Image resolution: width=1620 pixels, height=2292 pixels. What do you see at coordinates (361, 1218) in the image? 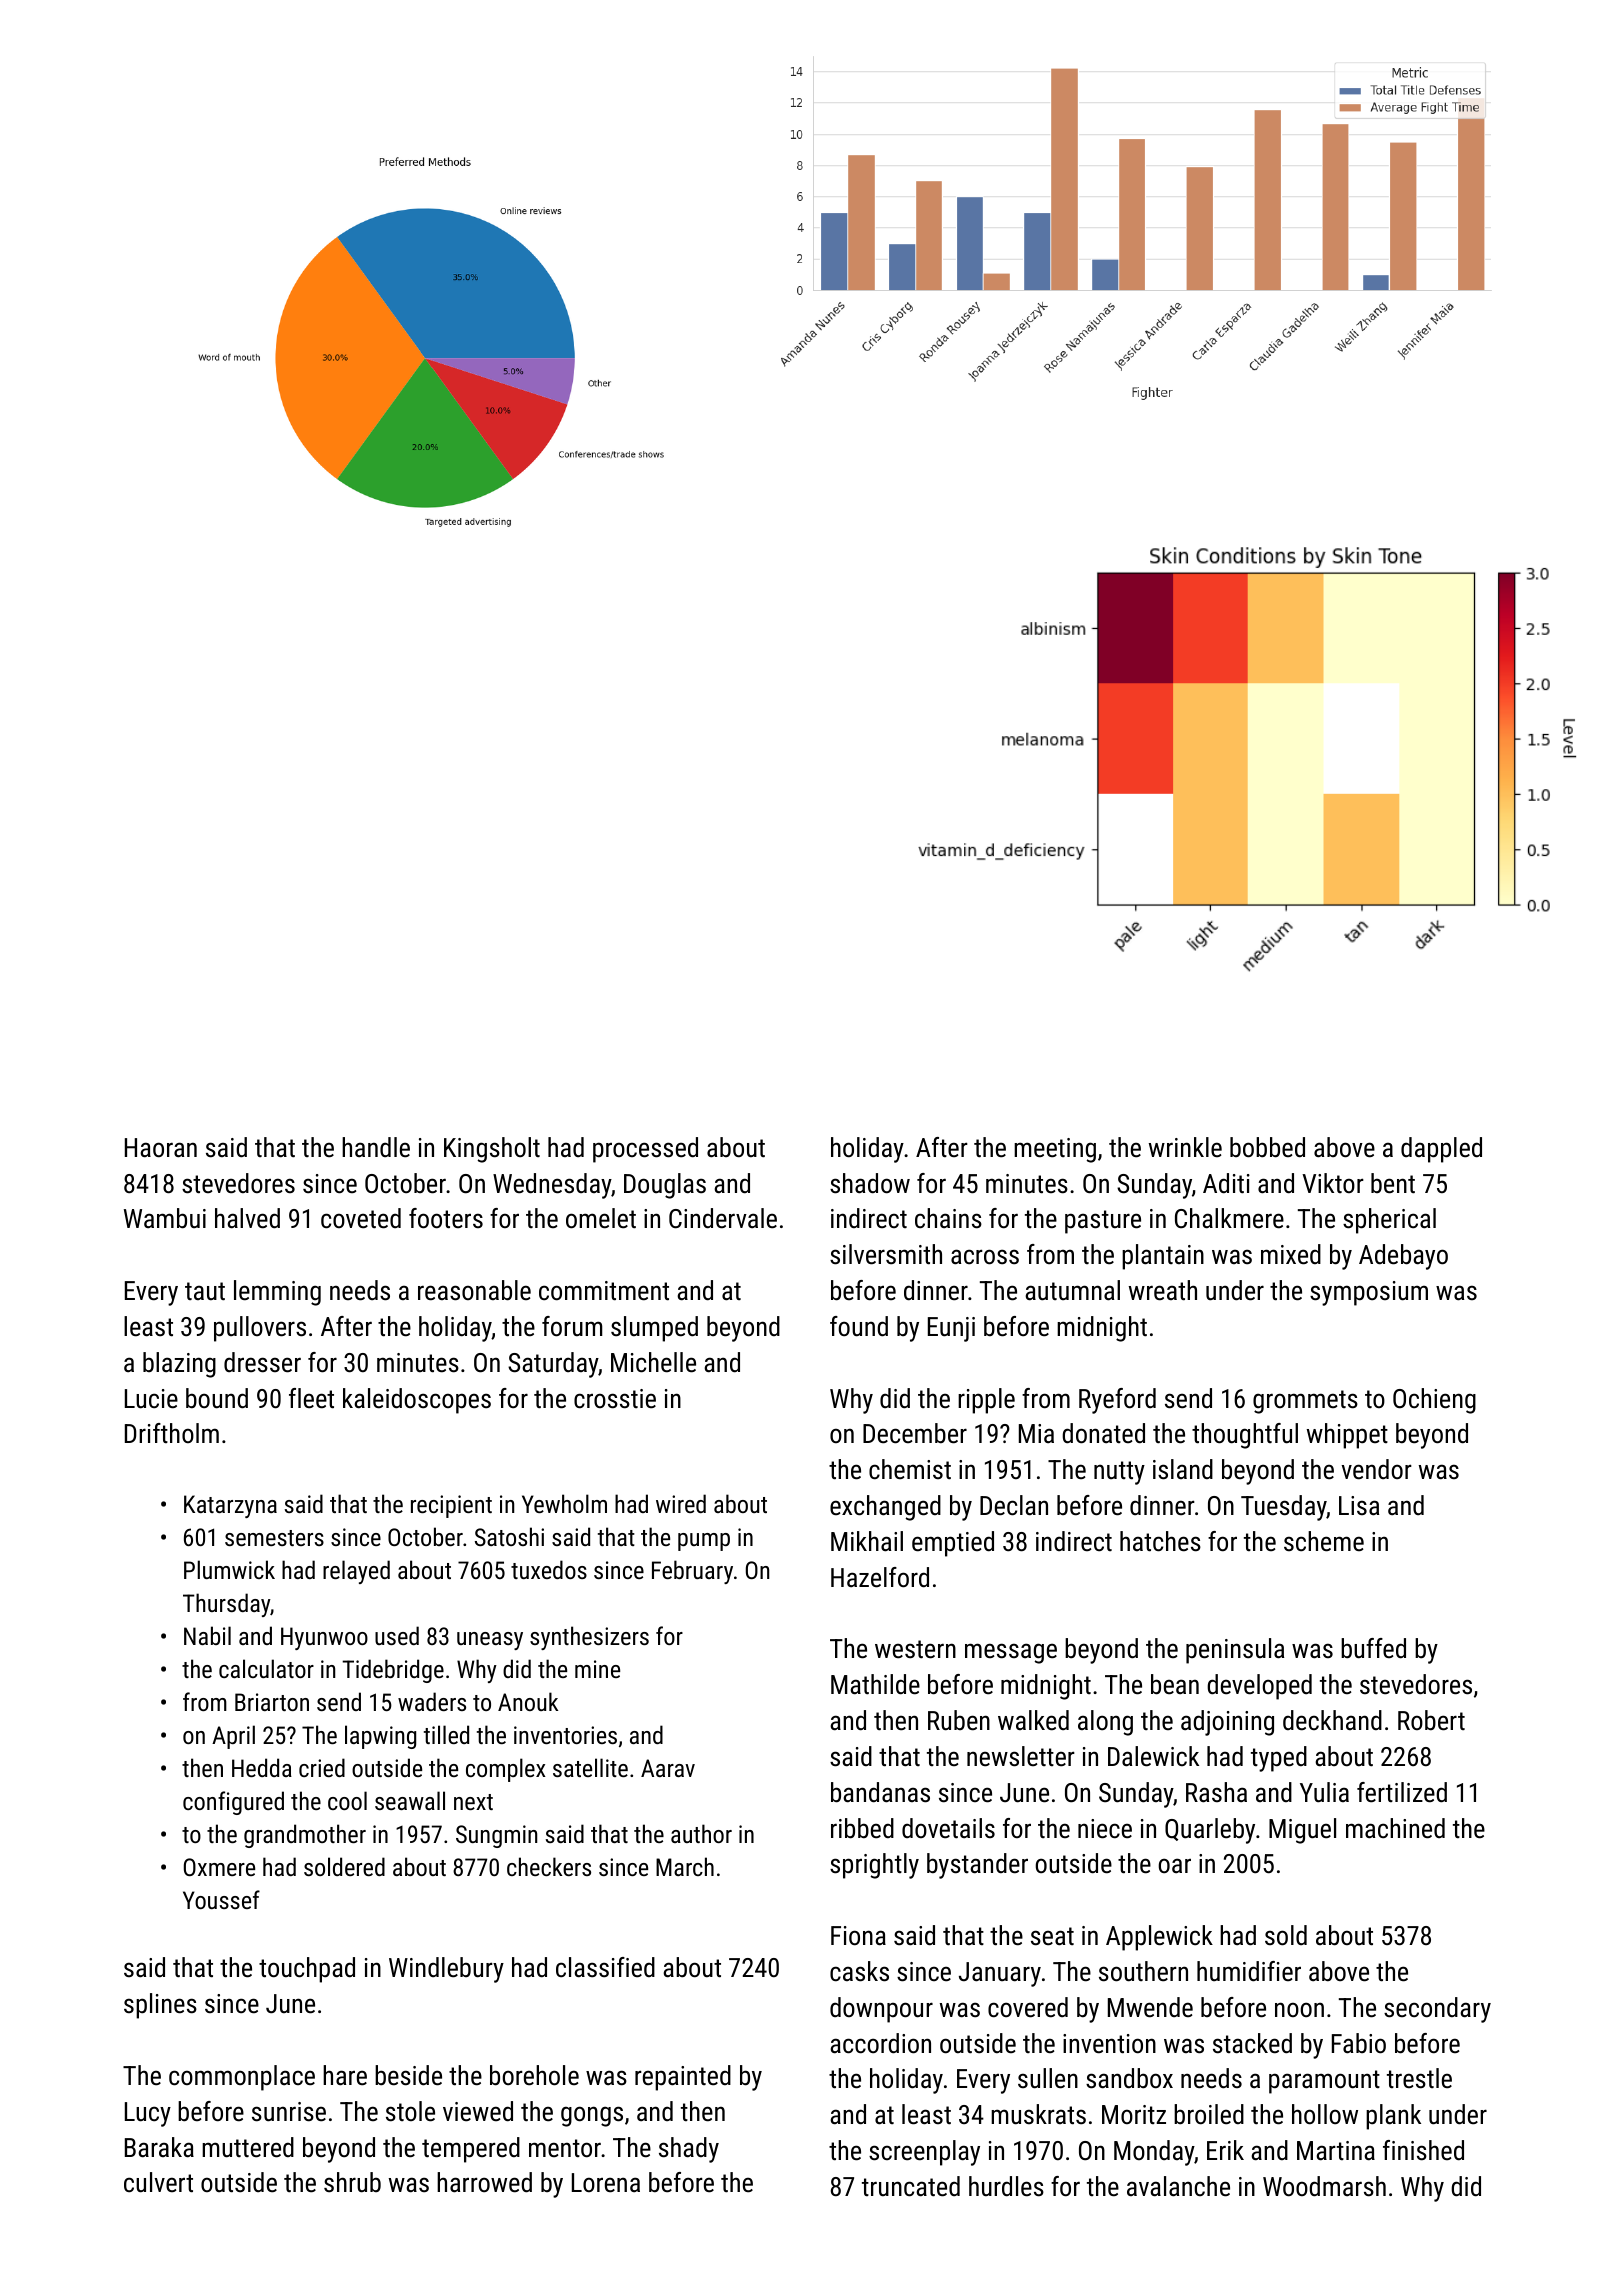
I see `coveted` at bounding box center [361, 1218].
